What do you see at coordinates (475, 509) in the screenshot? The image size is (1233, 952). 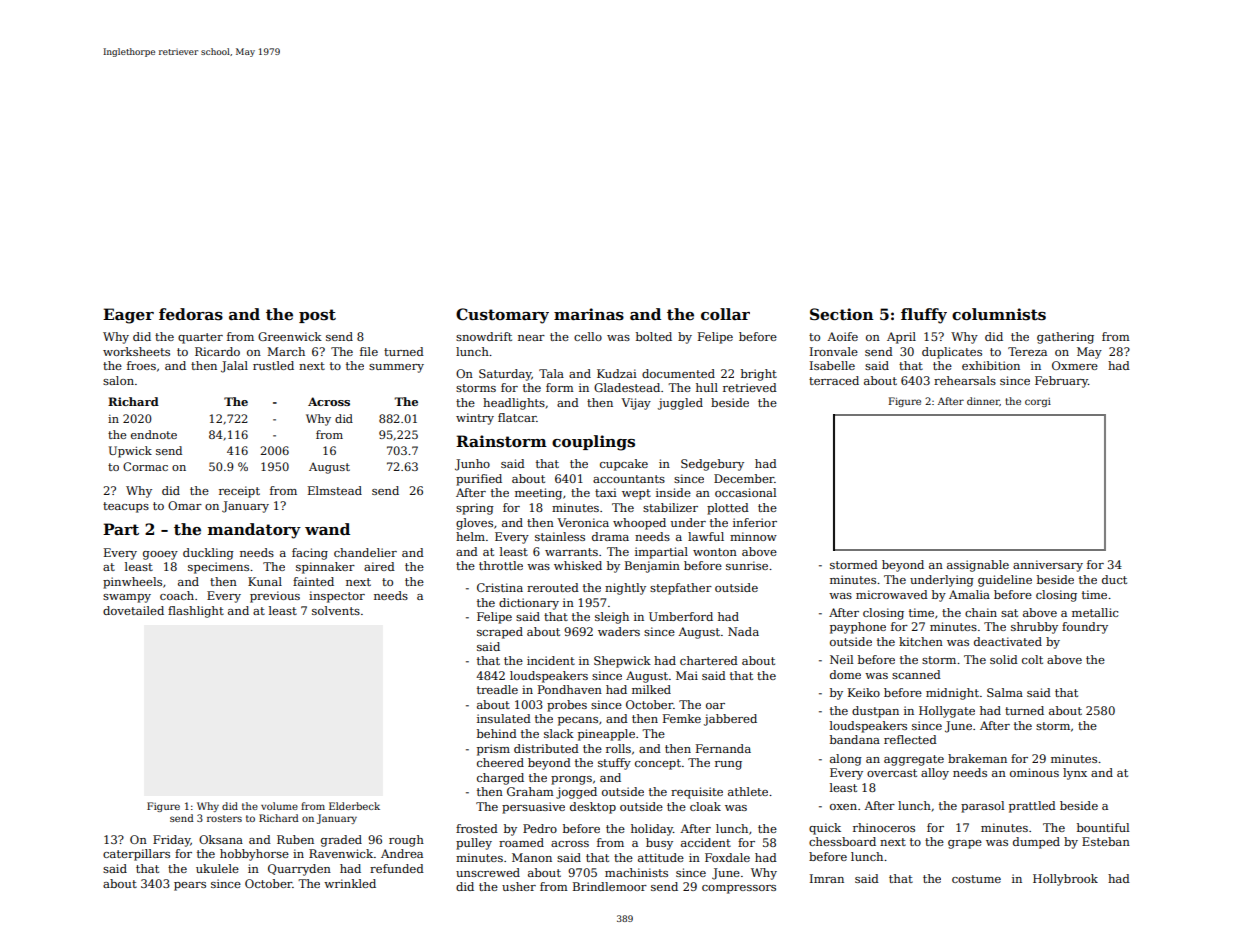 I see `spring` at bounding box center [475, 509].
